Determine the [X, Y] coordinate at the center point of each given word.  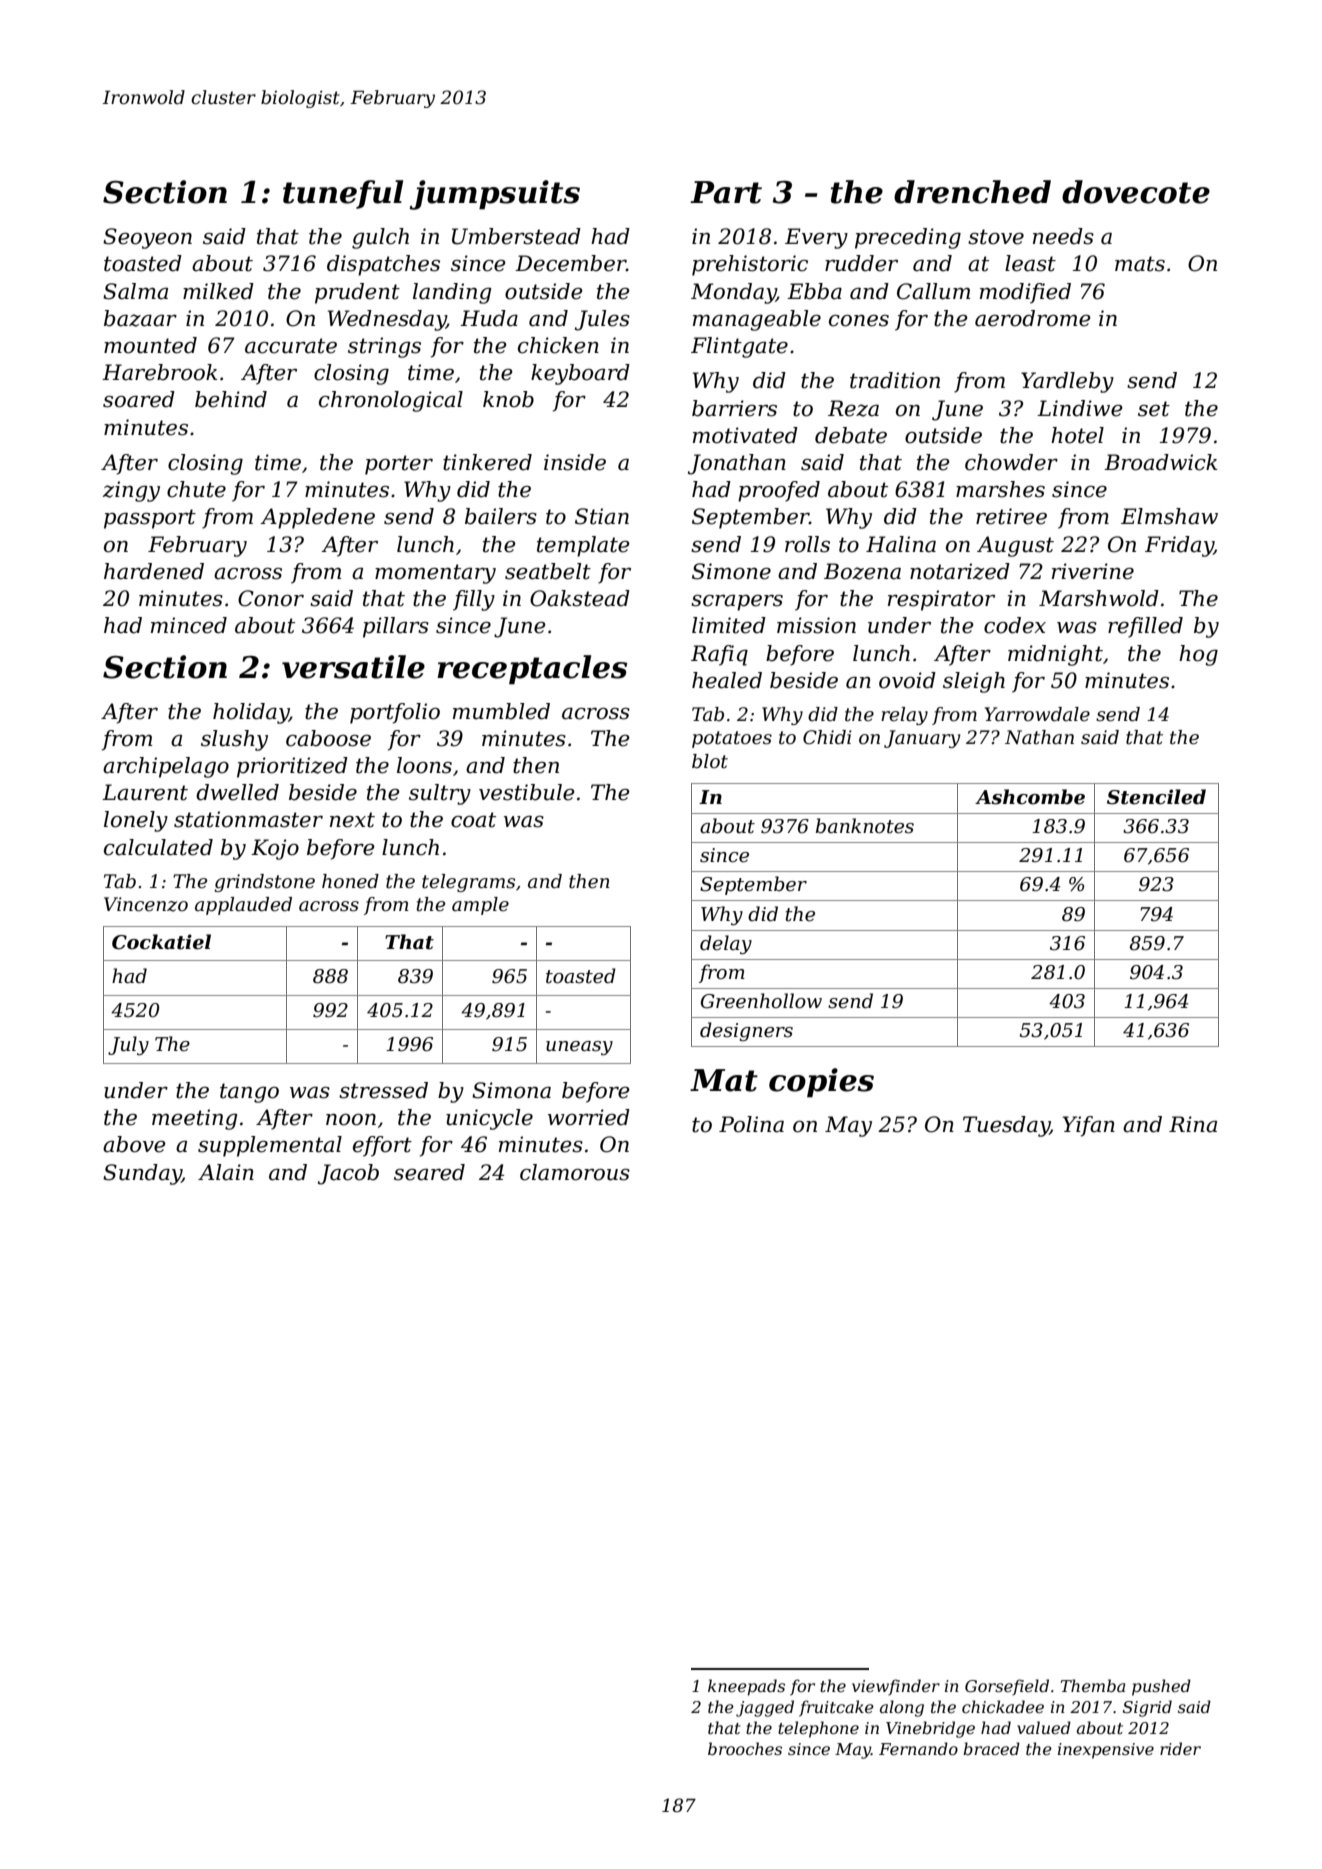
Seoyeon [147, 238]
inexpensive [1106, 1751]
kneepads [746, 1687]
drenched [972, 192]
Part [726, 192]
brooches [745, 1748]
